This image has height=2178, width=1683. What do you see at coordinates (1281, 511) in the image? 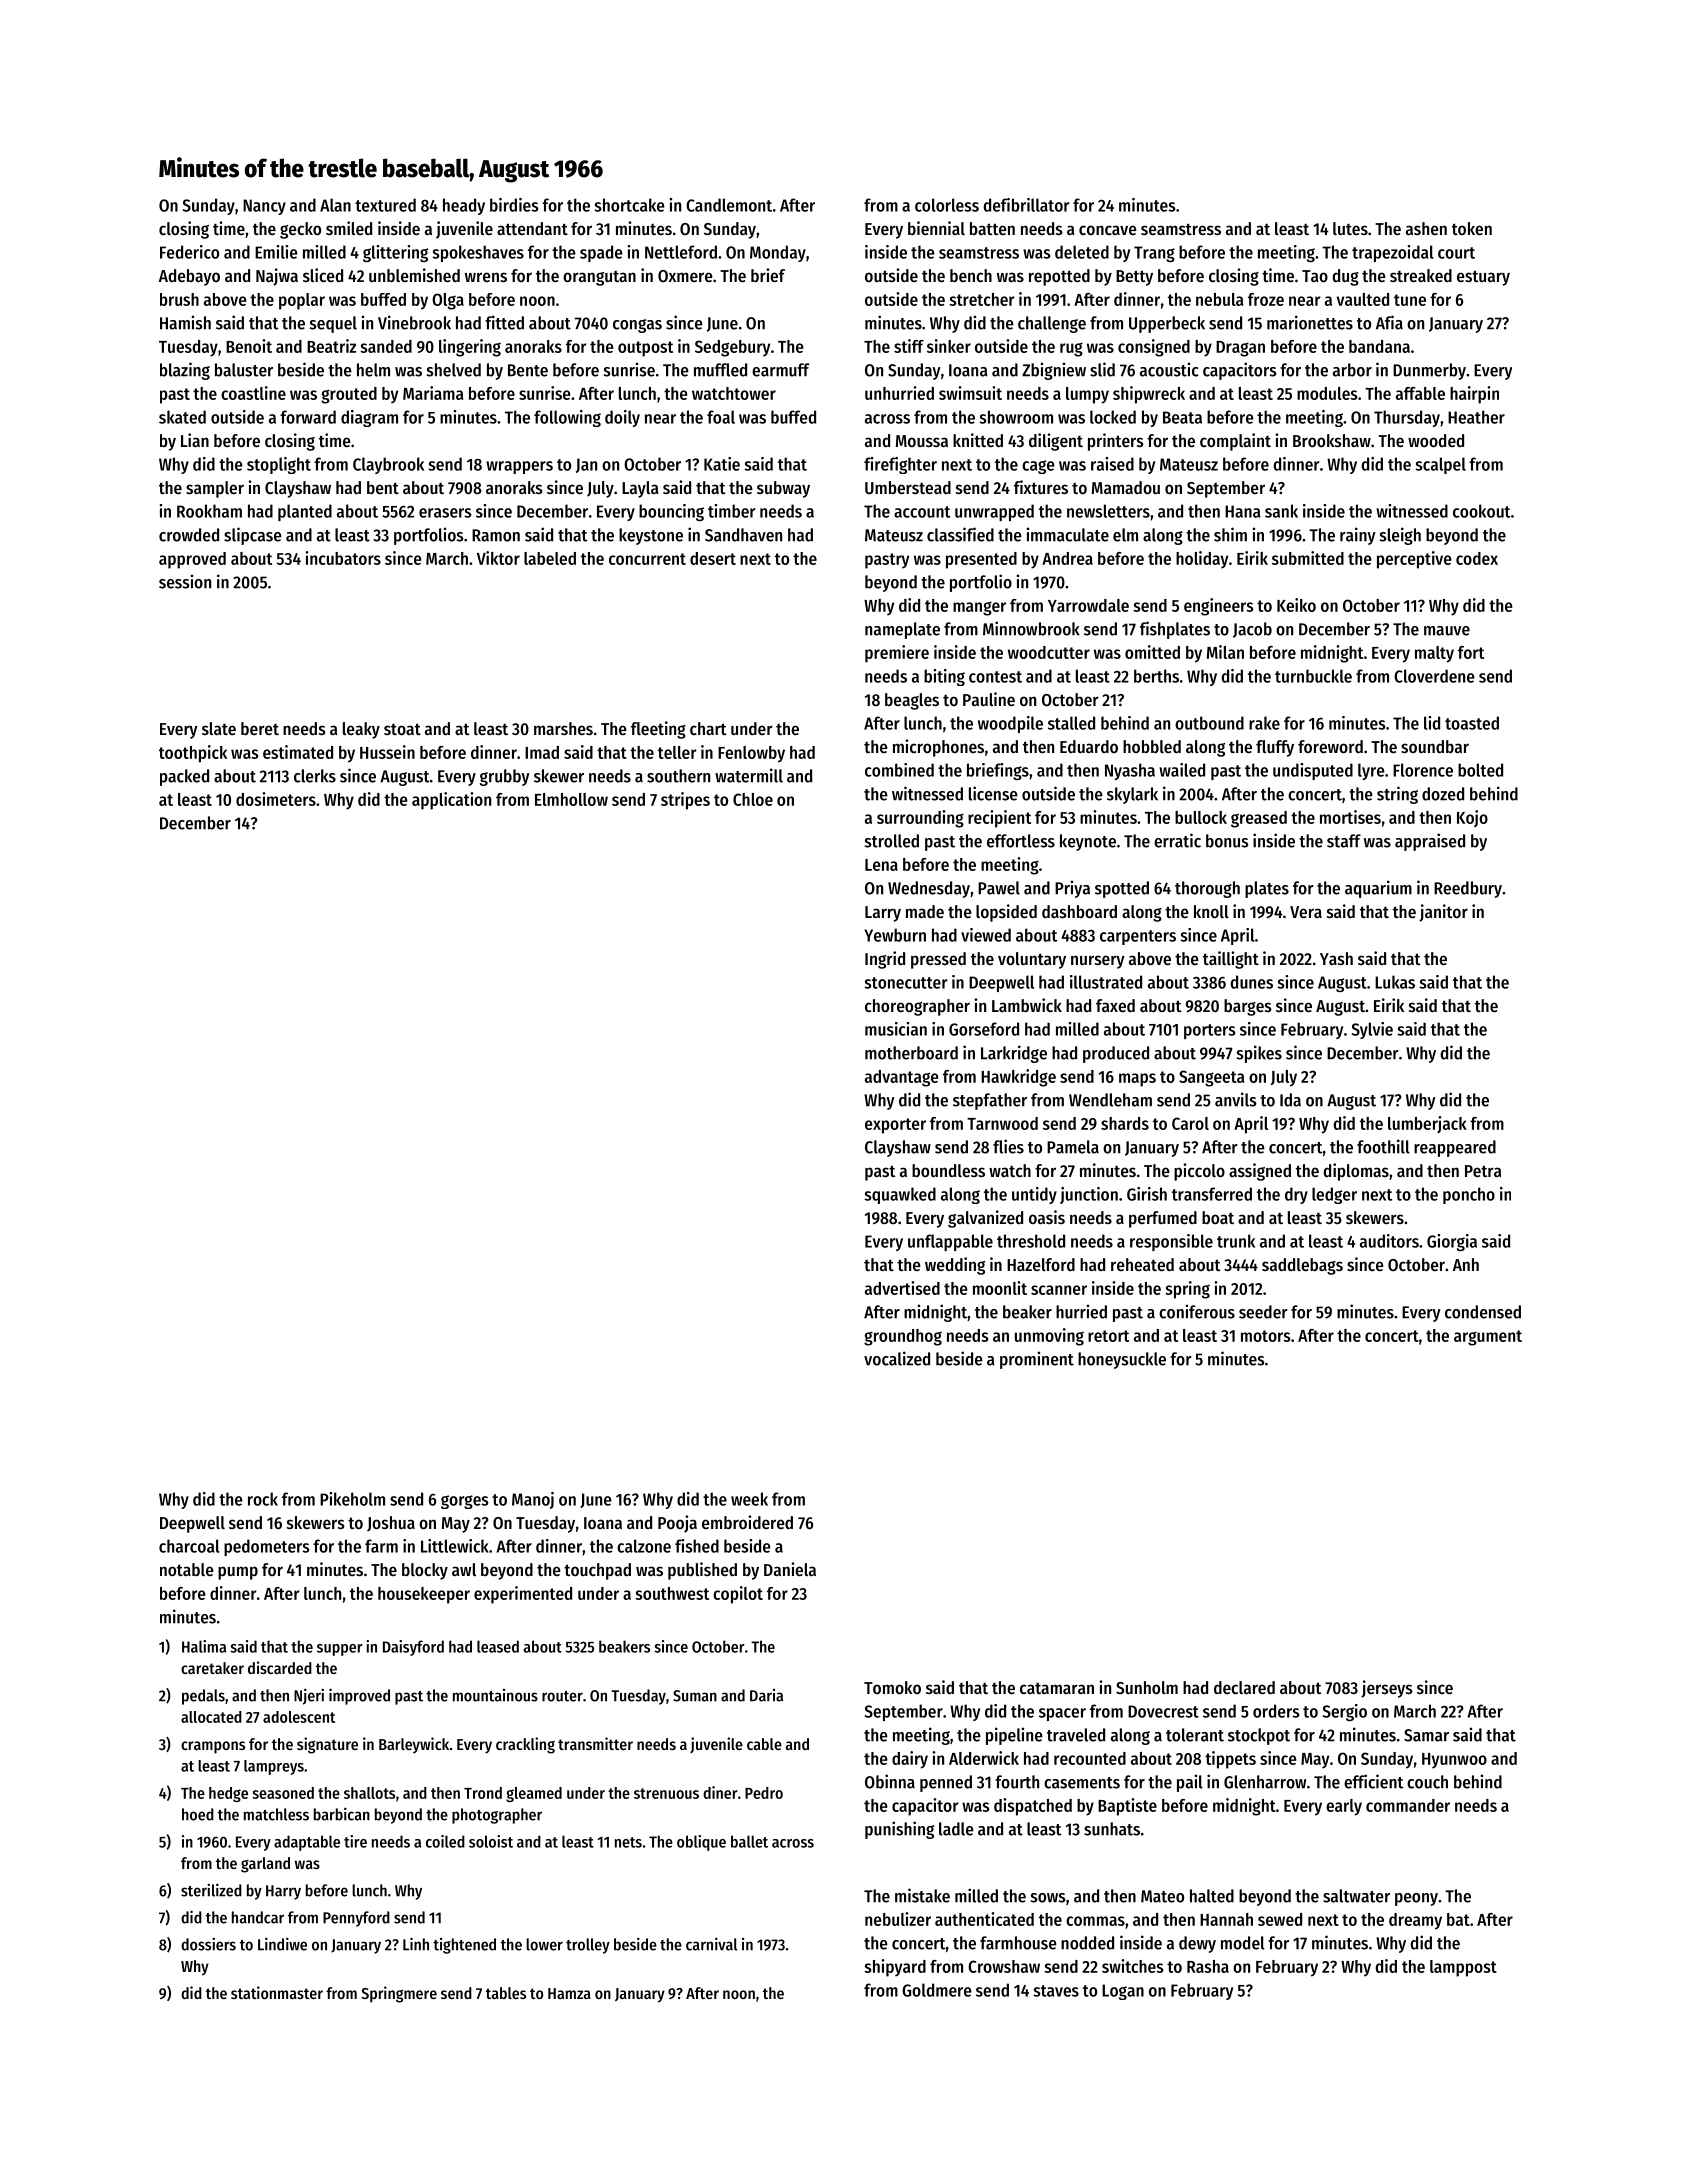
I see `sank` at bounding box center [1281, 511].
